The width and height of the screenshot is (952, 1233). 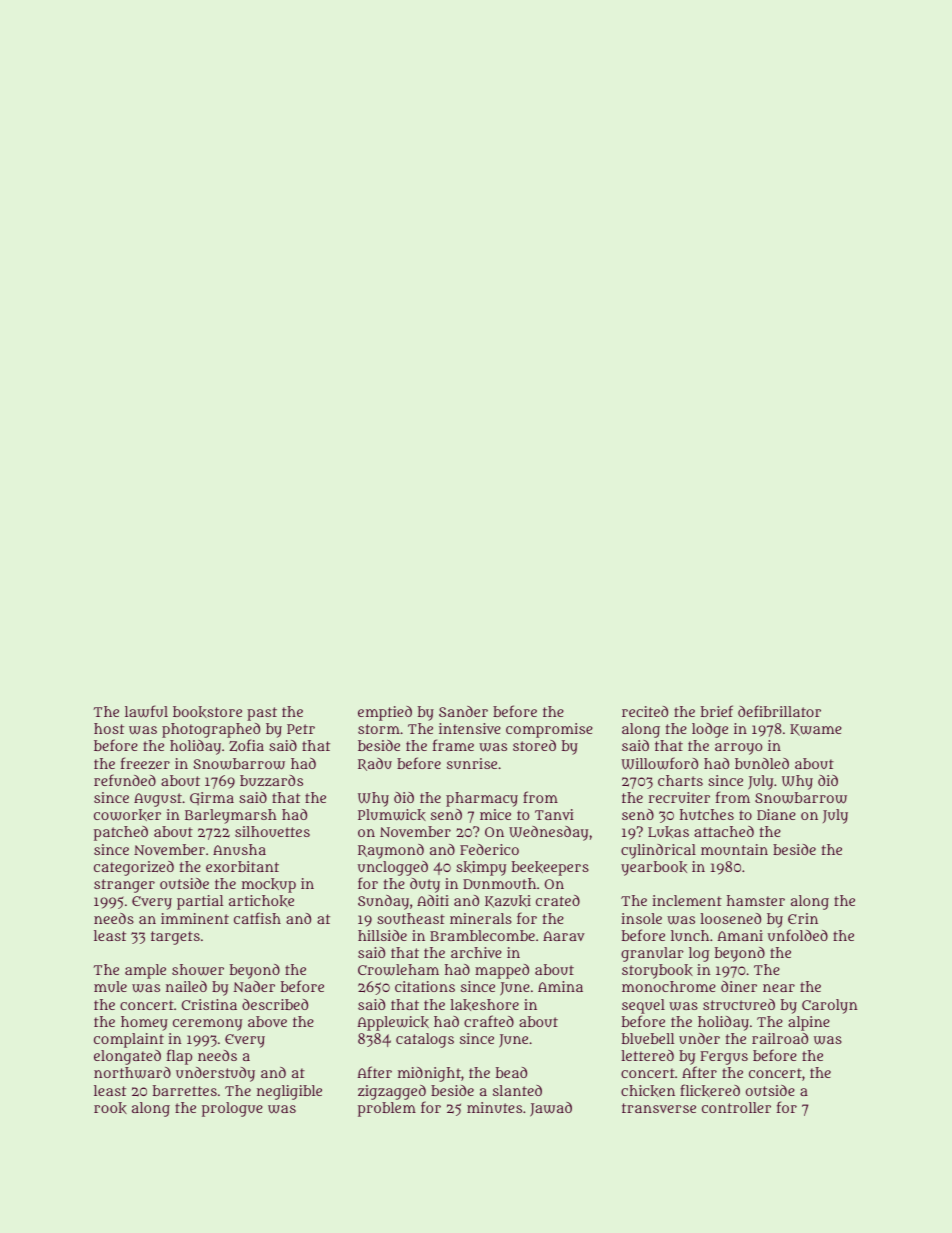 What do you see at coordinates (391, 851) in the screenshot?
I see `Raymond` at bounding box center [391, 851].
